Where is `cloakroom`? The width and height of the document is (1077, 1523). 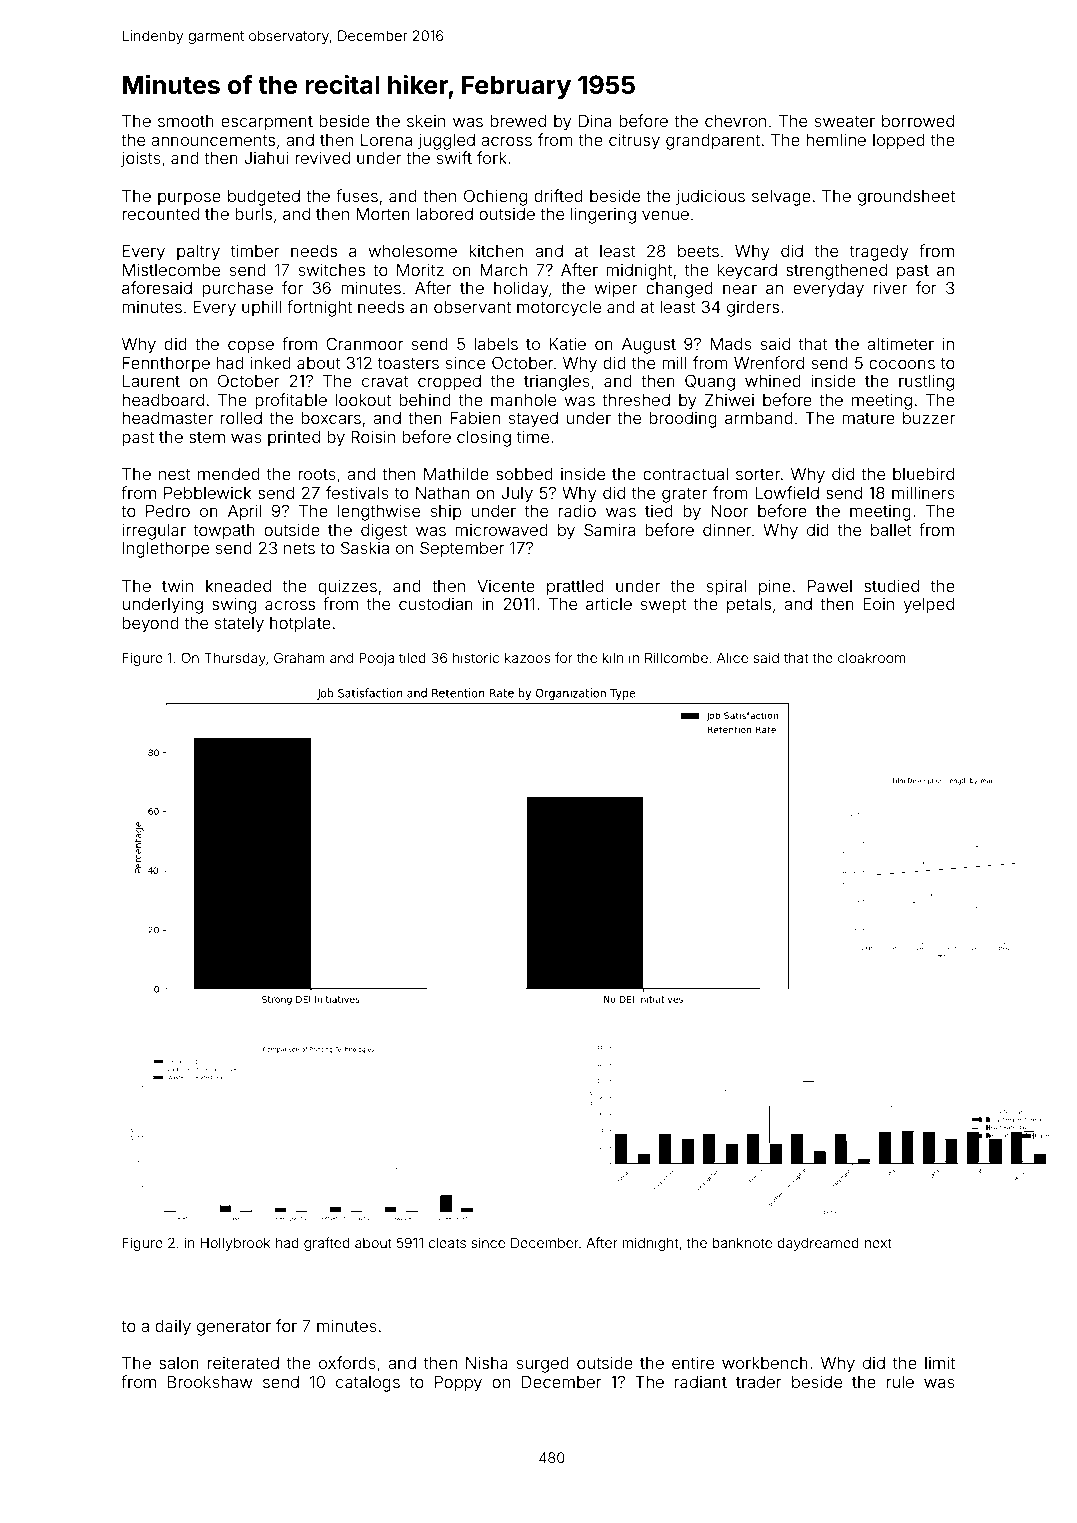
cloakroom is located at coordinates (872, 657).
